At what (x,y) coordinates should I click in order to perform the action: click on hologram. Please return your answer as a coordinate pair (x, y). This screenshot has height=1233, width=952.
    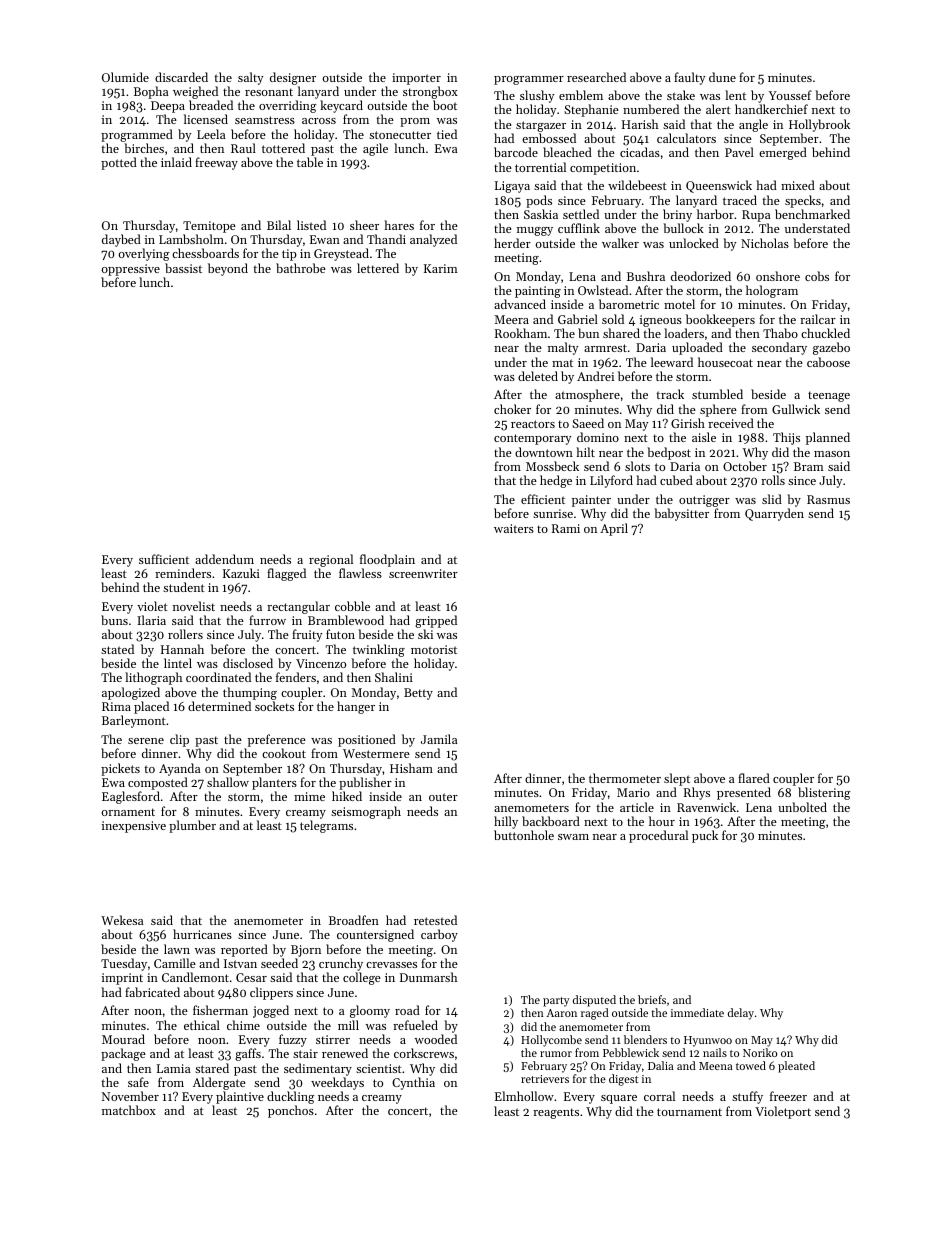
    Looking at the image, I should click on (772, 291).
